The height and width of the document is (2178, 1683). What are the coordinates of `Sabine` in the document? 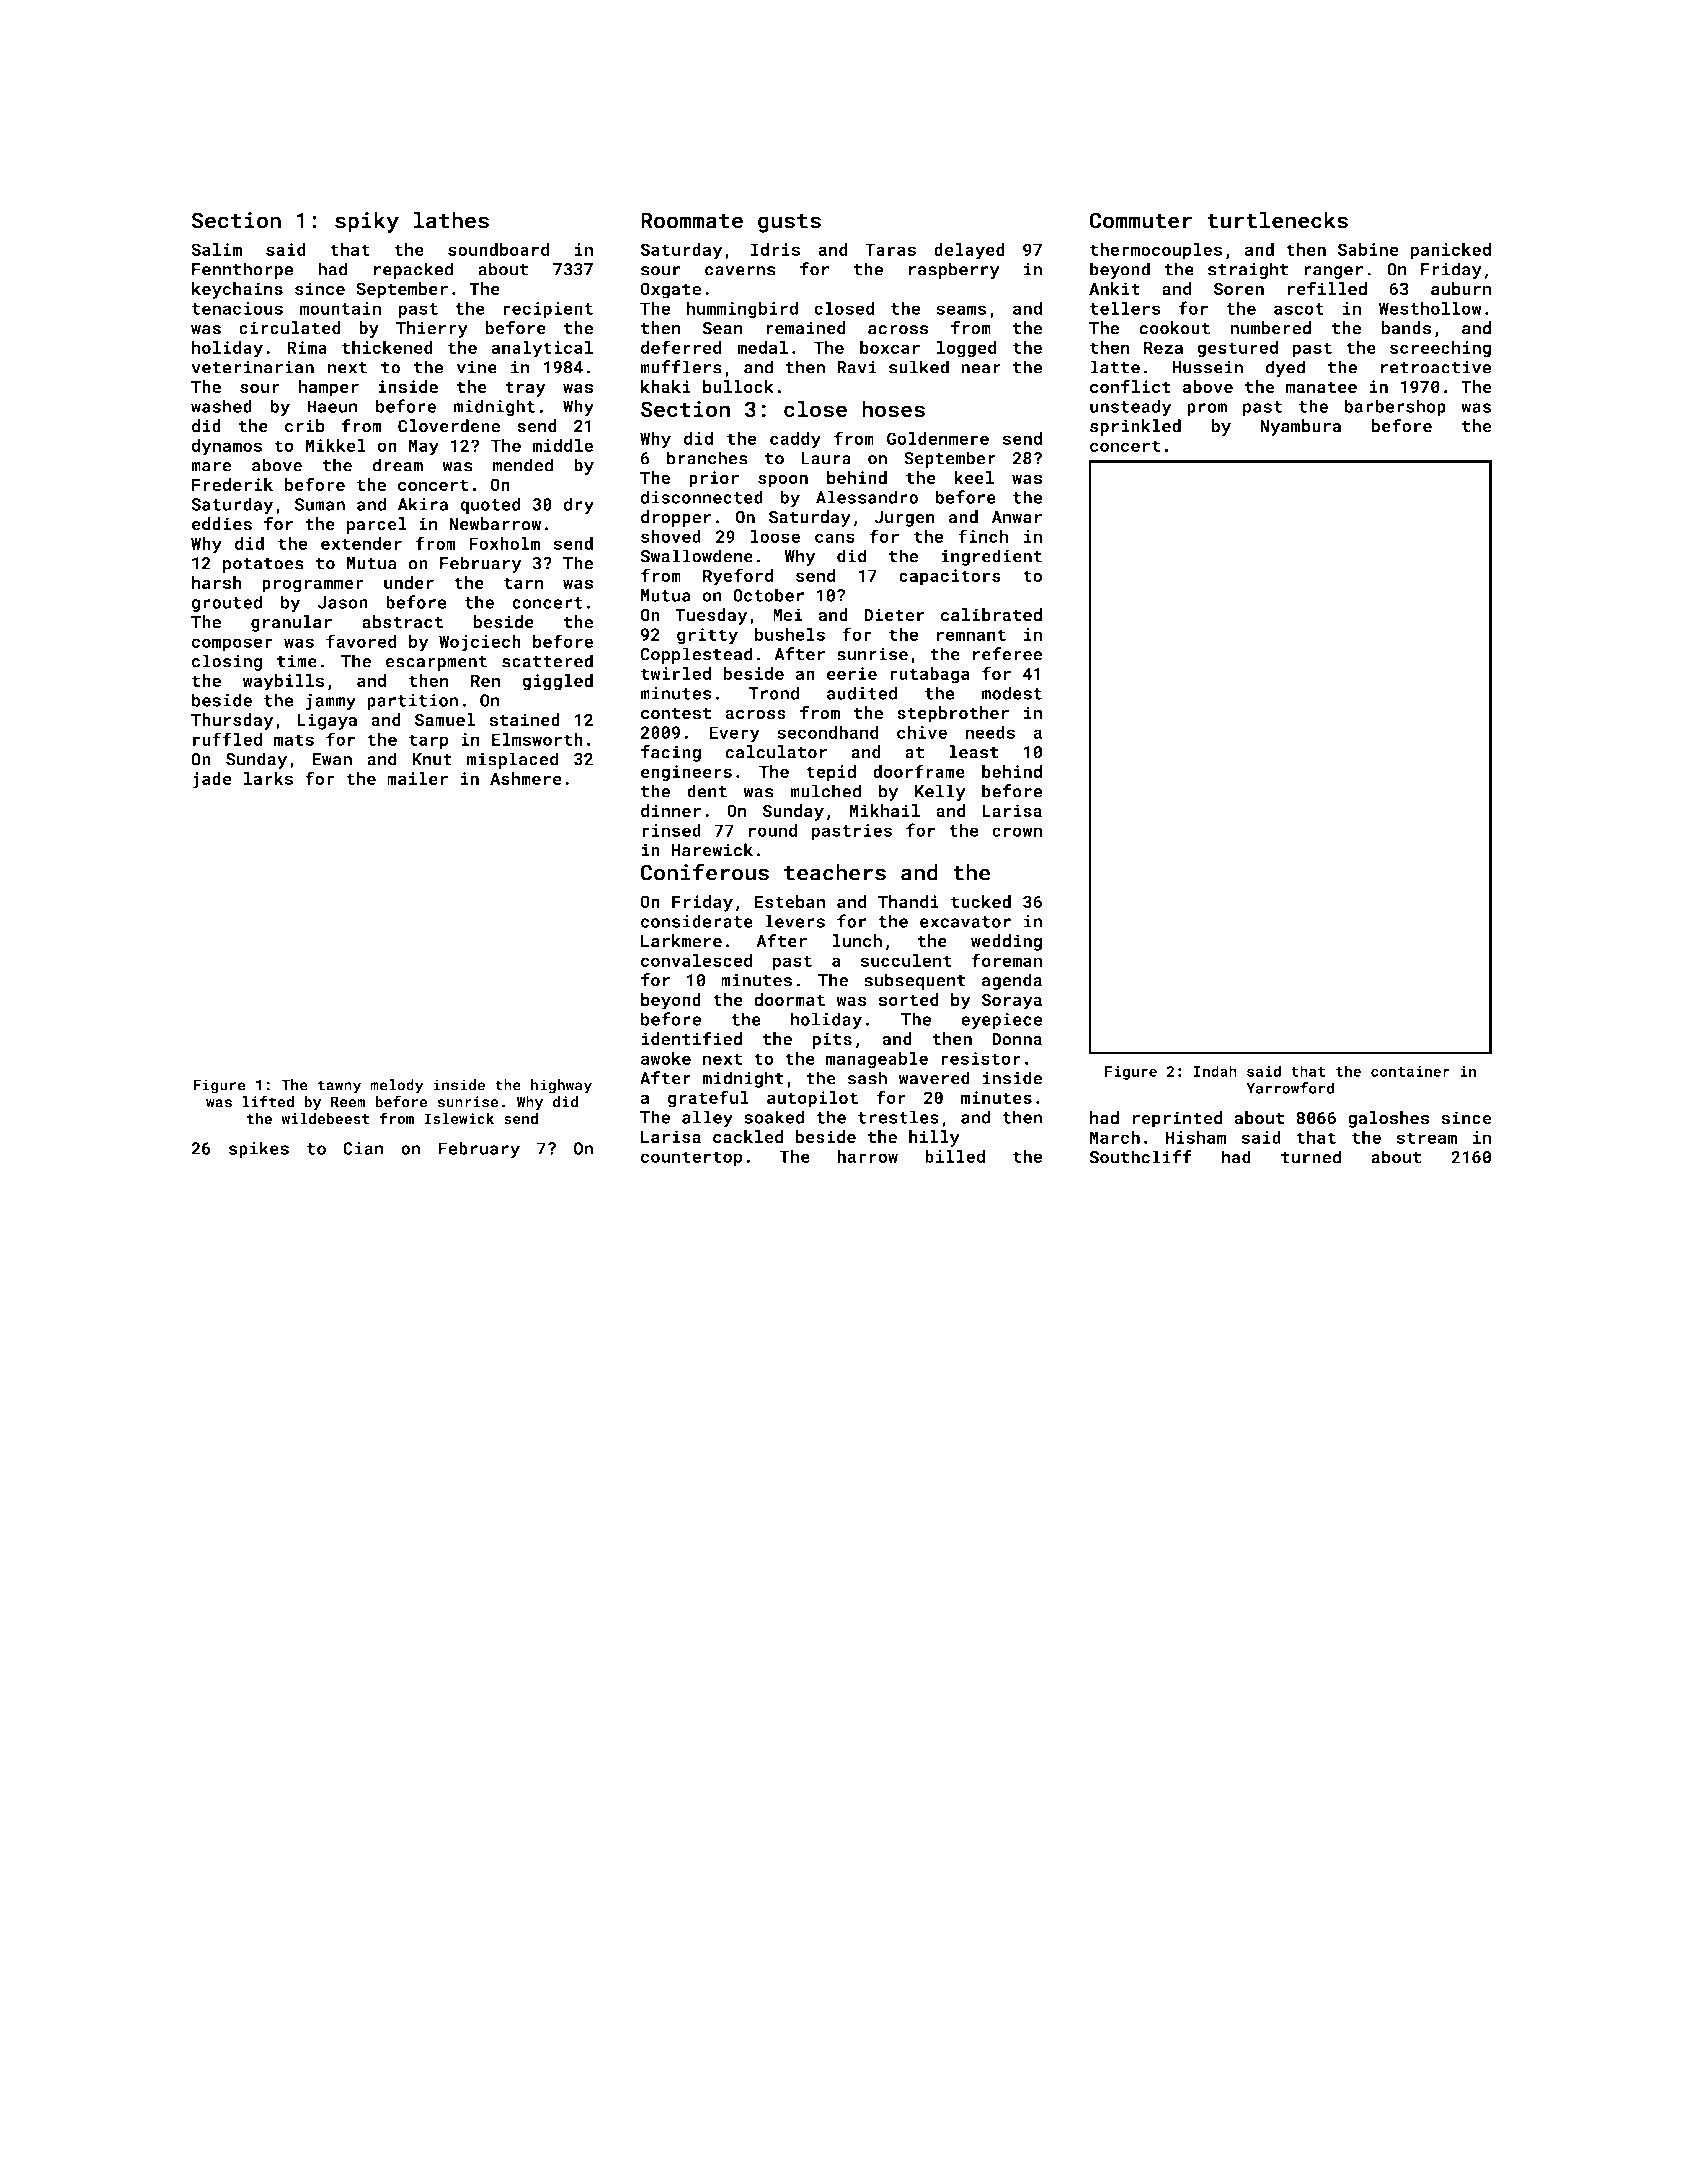 It's located at (1368, 249).
